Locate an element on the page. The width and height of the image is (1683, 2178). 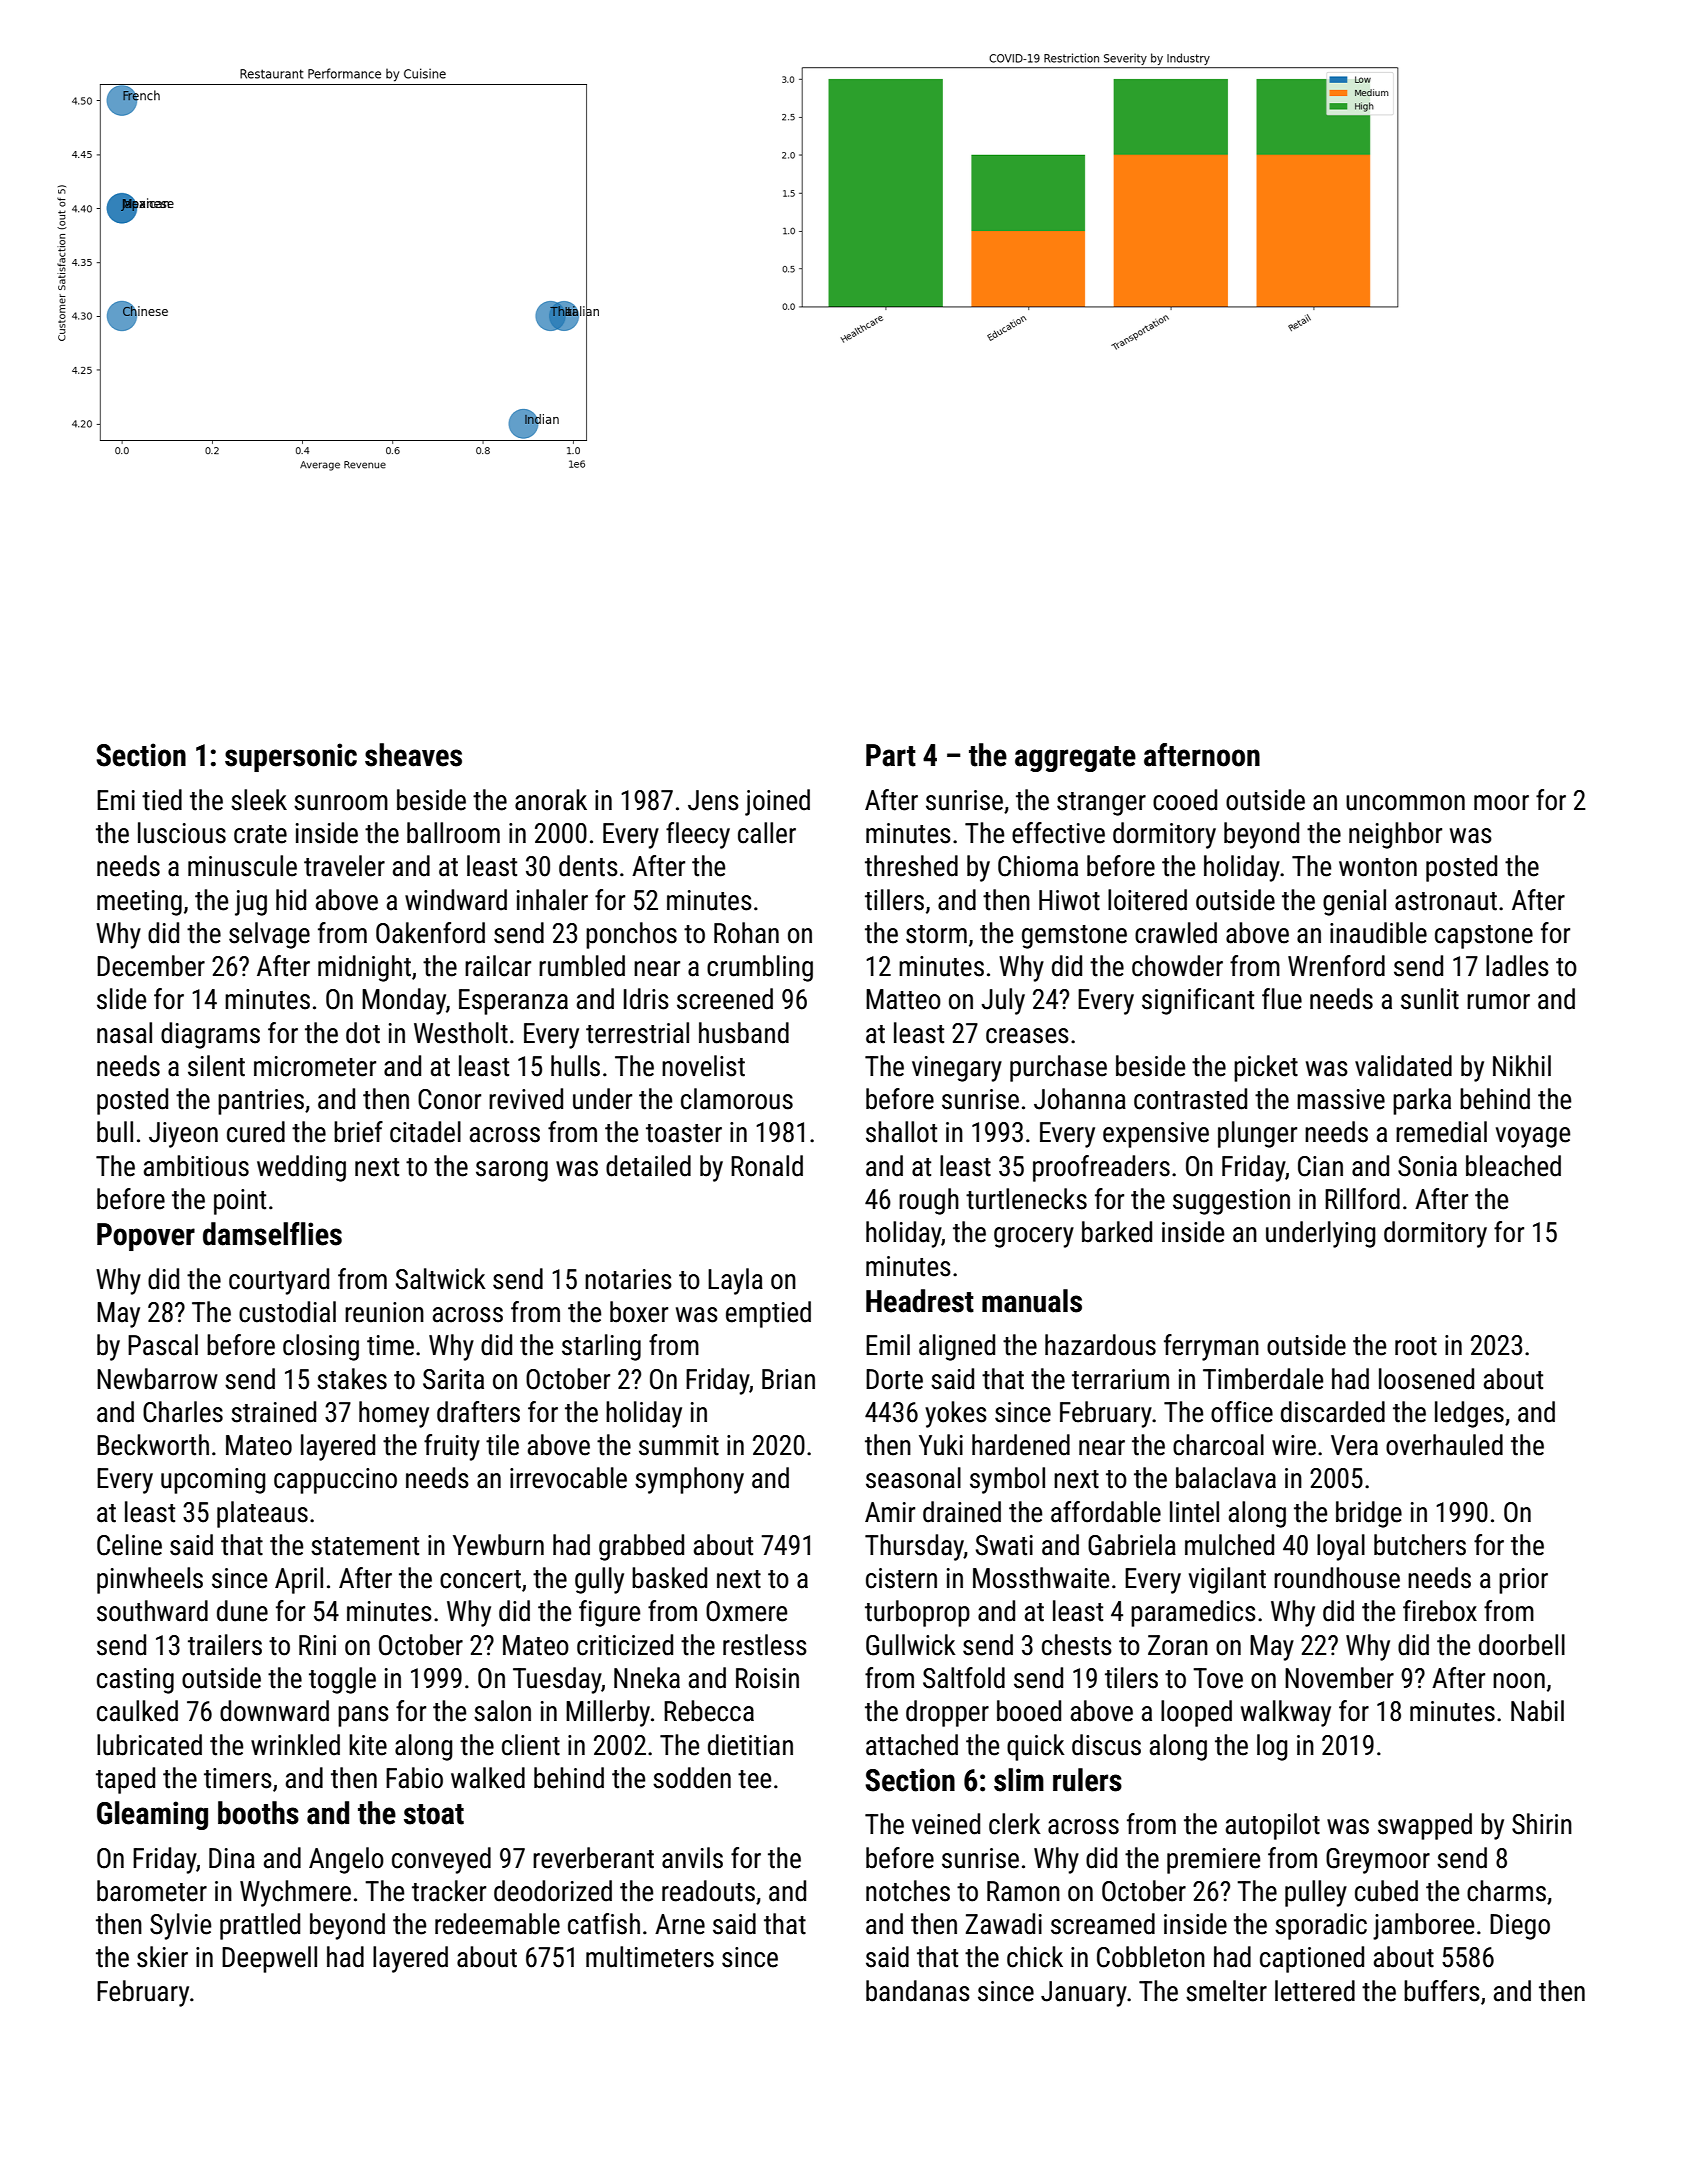
Rillford is located at coordinates (1362, 1199).
